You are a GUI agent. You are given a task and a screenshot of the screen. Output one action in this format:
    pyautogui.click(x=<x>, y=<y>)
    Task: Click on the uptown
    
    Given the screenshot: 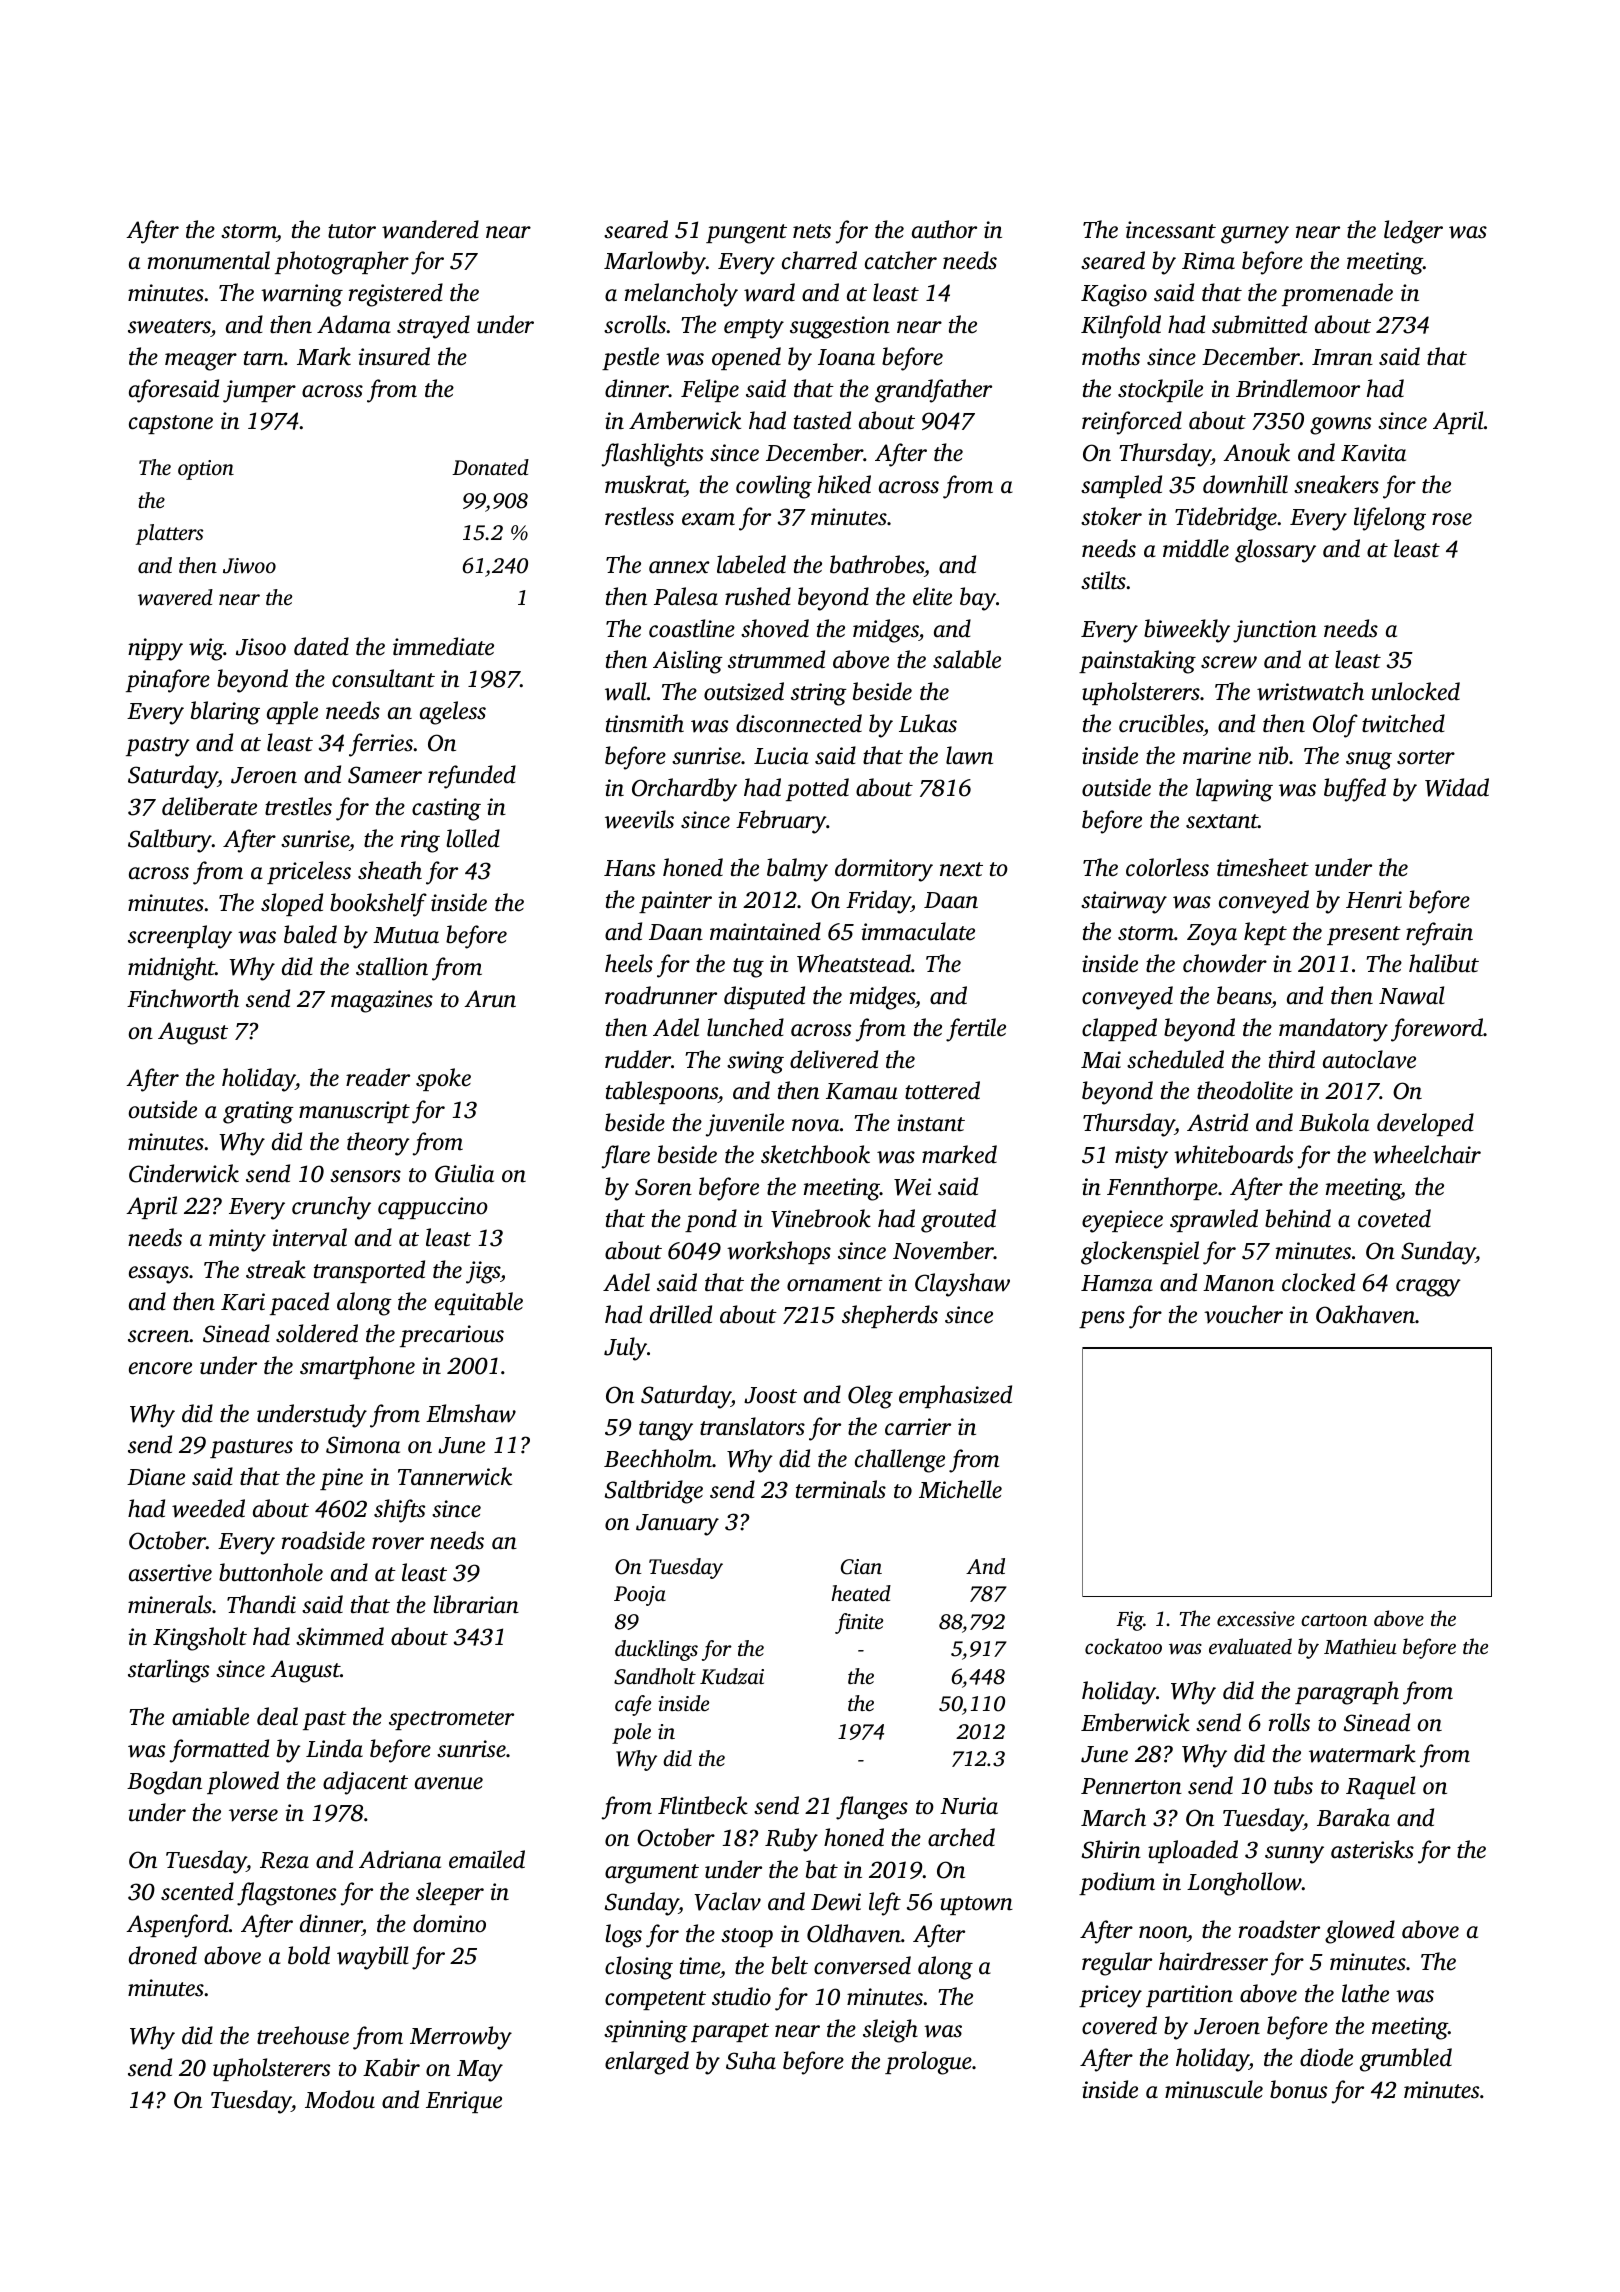 What is the action you would take?
    pyautogui.click(x=976, y=1905)
